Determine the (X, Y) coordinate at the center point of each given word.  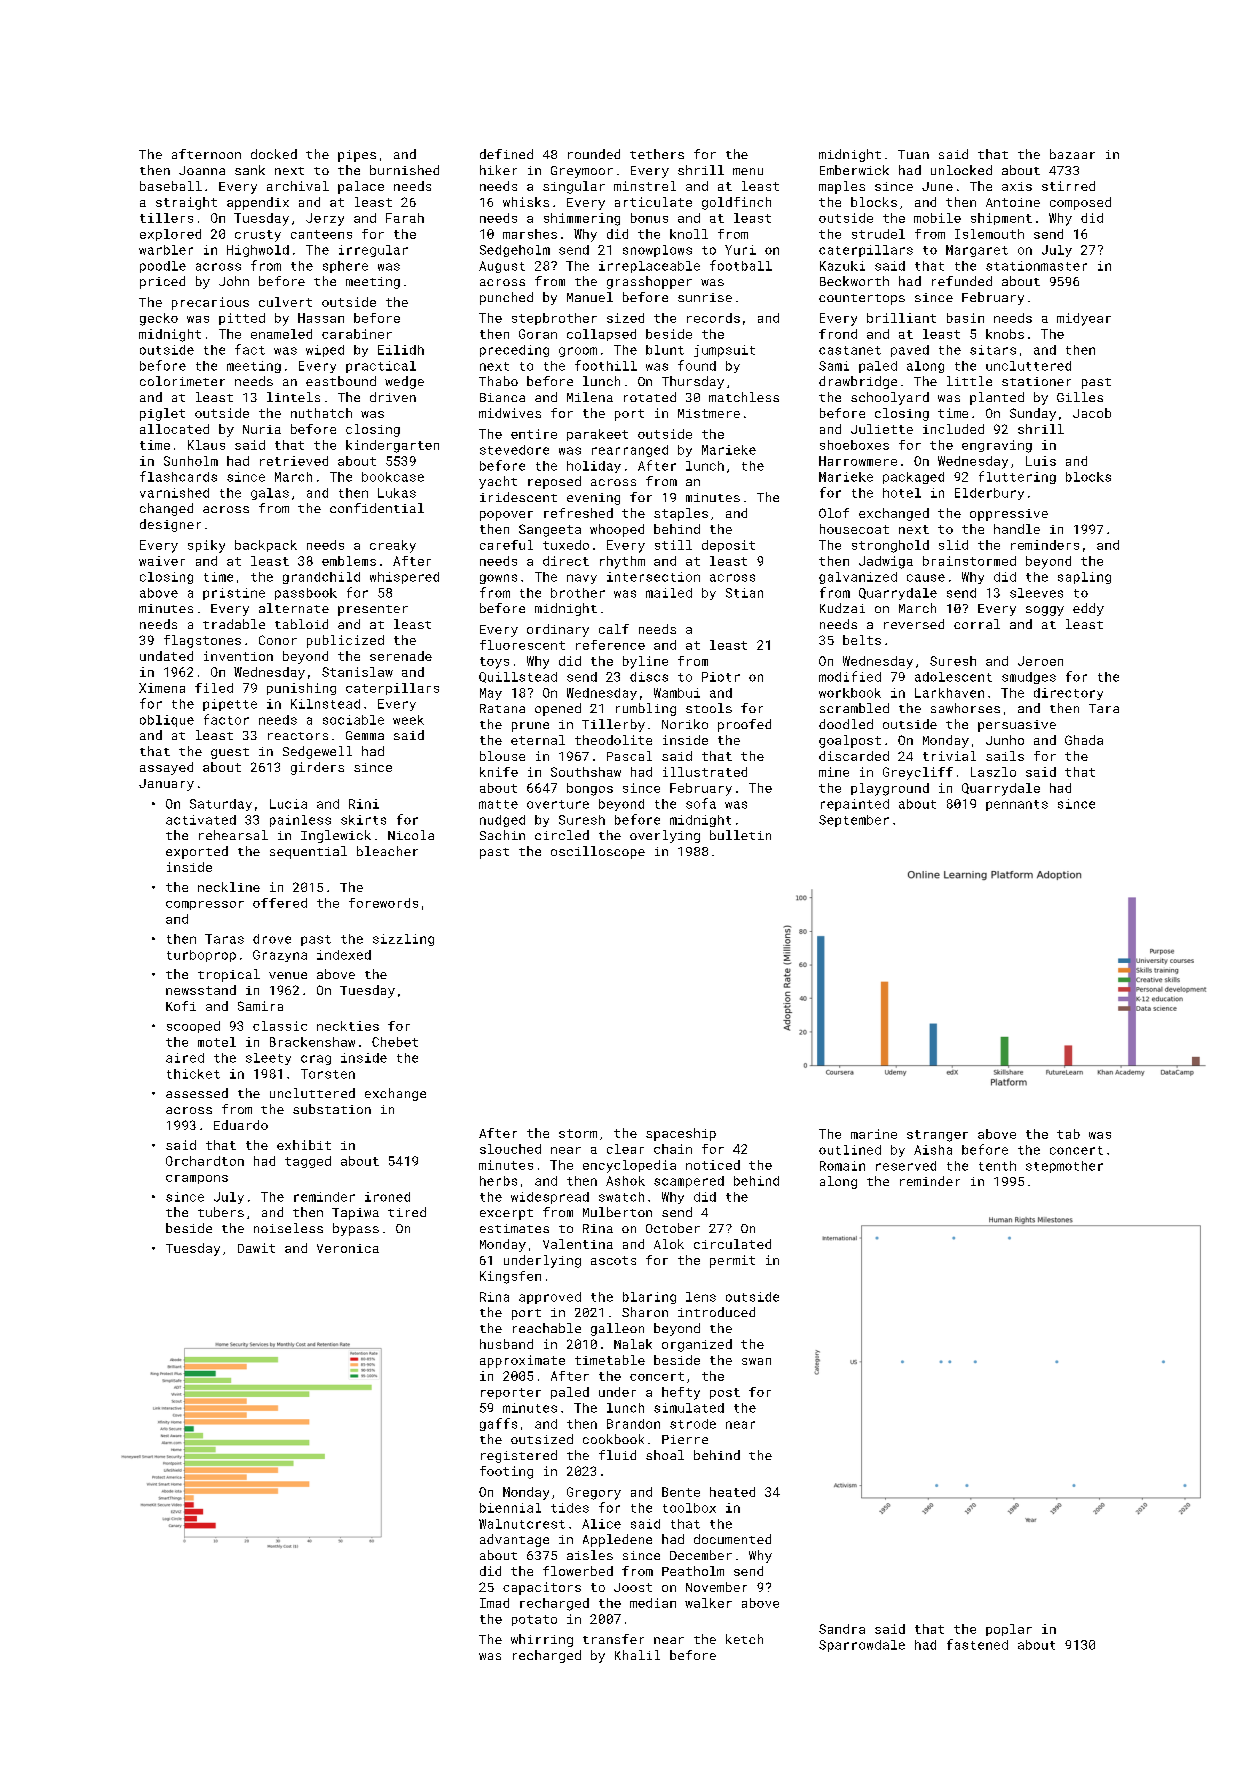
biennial (510, 1508)
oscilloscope (598, 852)
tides (570, 1508)
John (234, 281)
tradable (234, 624)
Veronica (348, 1248)
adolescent (953, 677)
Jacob (1092, 413)
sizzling (403, 940)
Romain (842, 1166)
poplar (1009, 1630)
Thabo (498, 381)
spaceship (681, 1134)
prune (530, 727)
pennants (1017, 805)
